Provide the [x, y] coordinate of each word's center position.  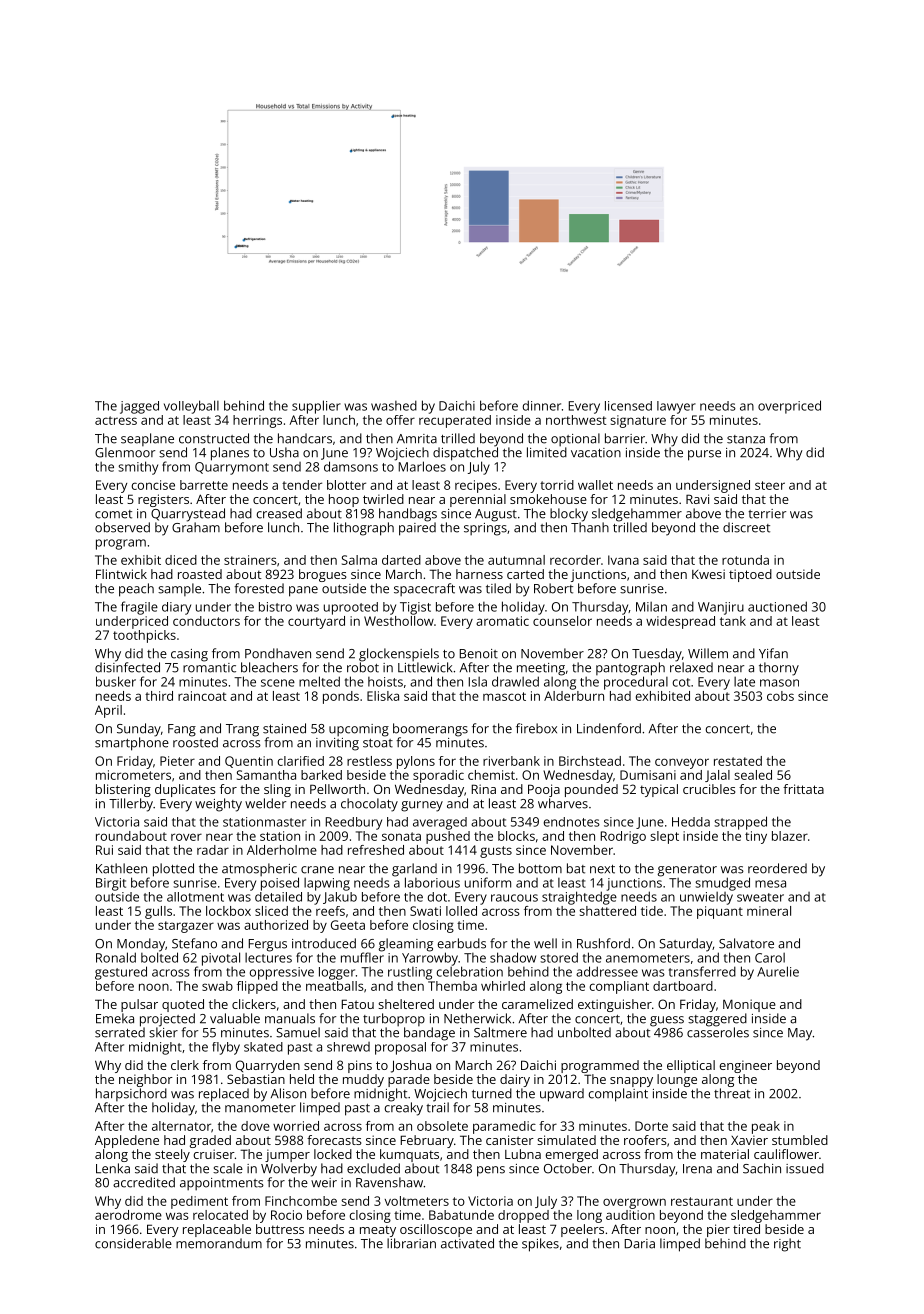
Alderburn [574, 696]
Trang [242, 730]
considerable [133, 1243]
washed [394, 405]
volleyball [191, 407]
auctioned [777, 606]
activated [467, 1243]
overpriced [789, 407]
